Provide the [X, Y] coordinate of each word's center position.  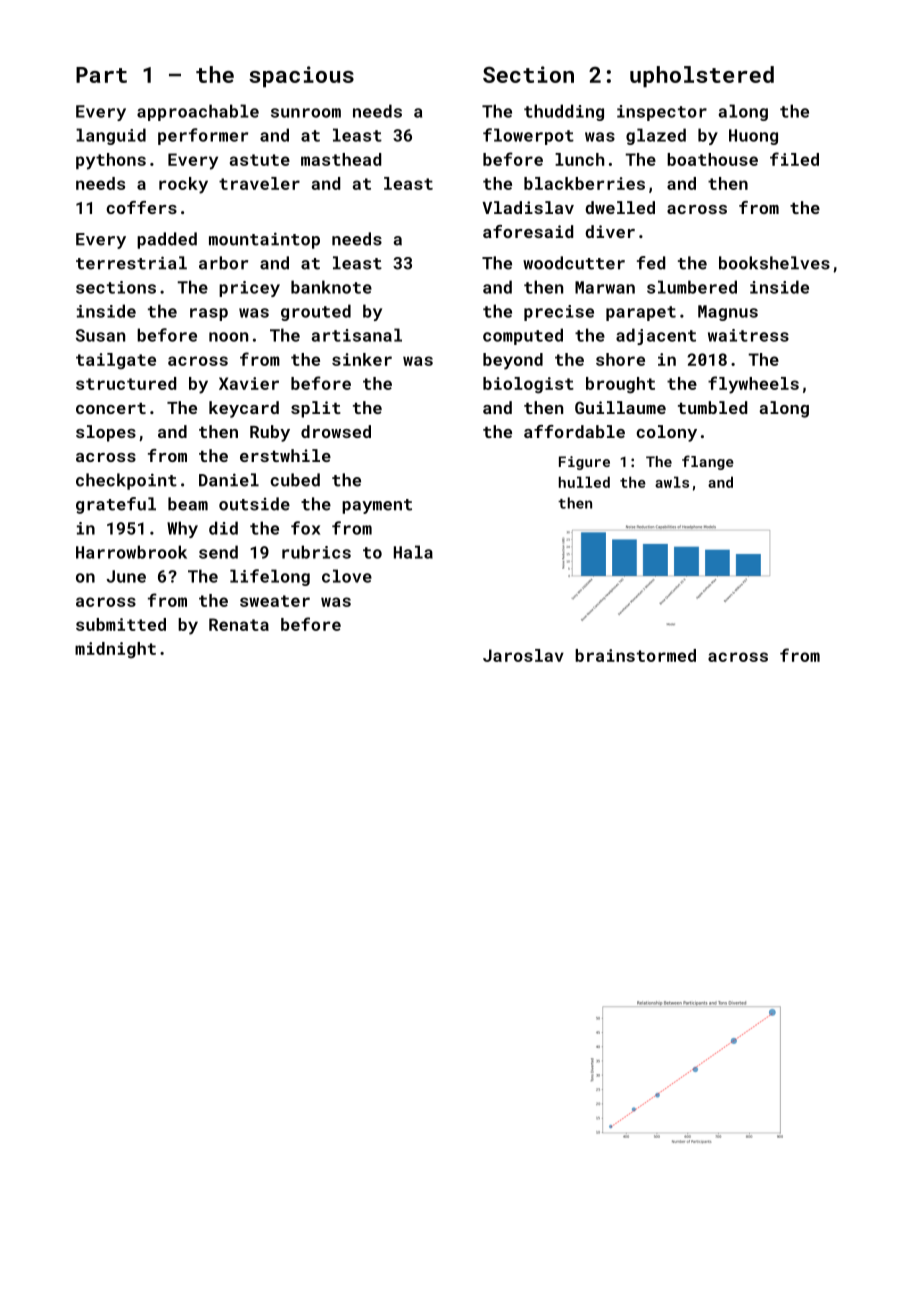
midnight [115, 650]
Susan [100, 335]
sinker [362, 359]
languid [111, 136]
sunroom [306, 113]
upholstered [702, 77]
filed [794, 159]
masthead [341, 159]
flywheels [753, 385]
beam [188, 504]
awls [672, 482]
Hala [413, 552]
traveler [259, 183]
